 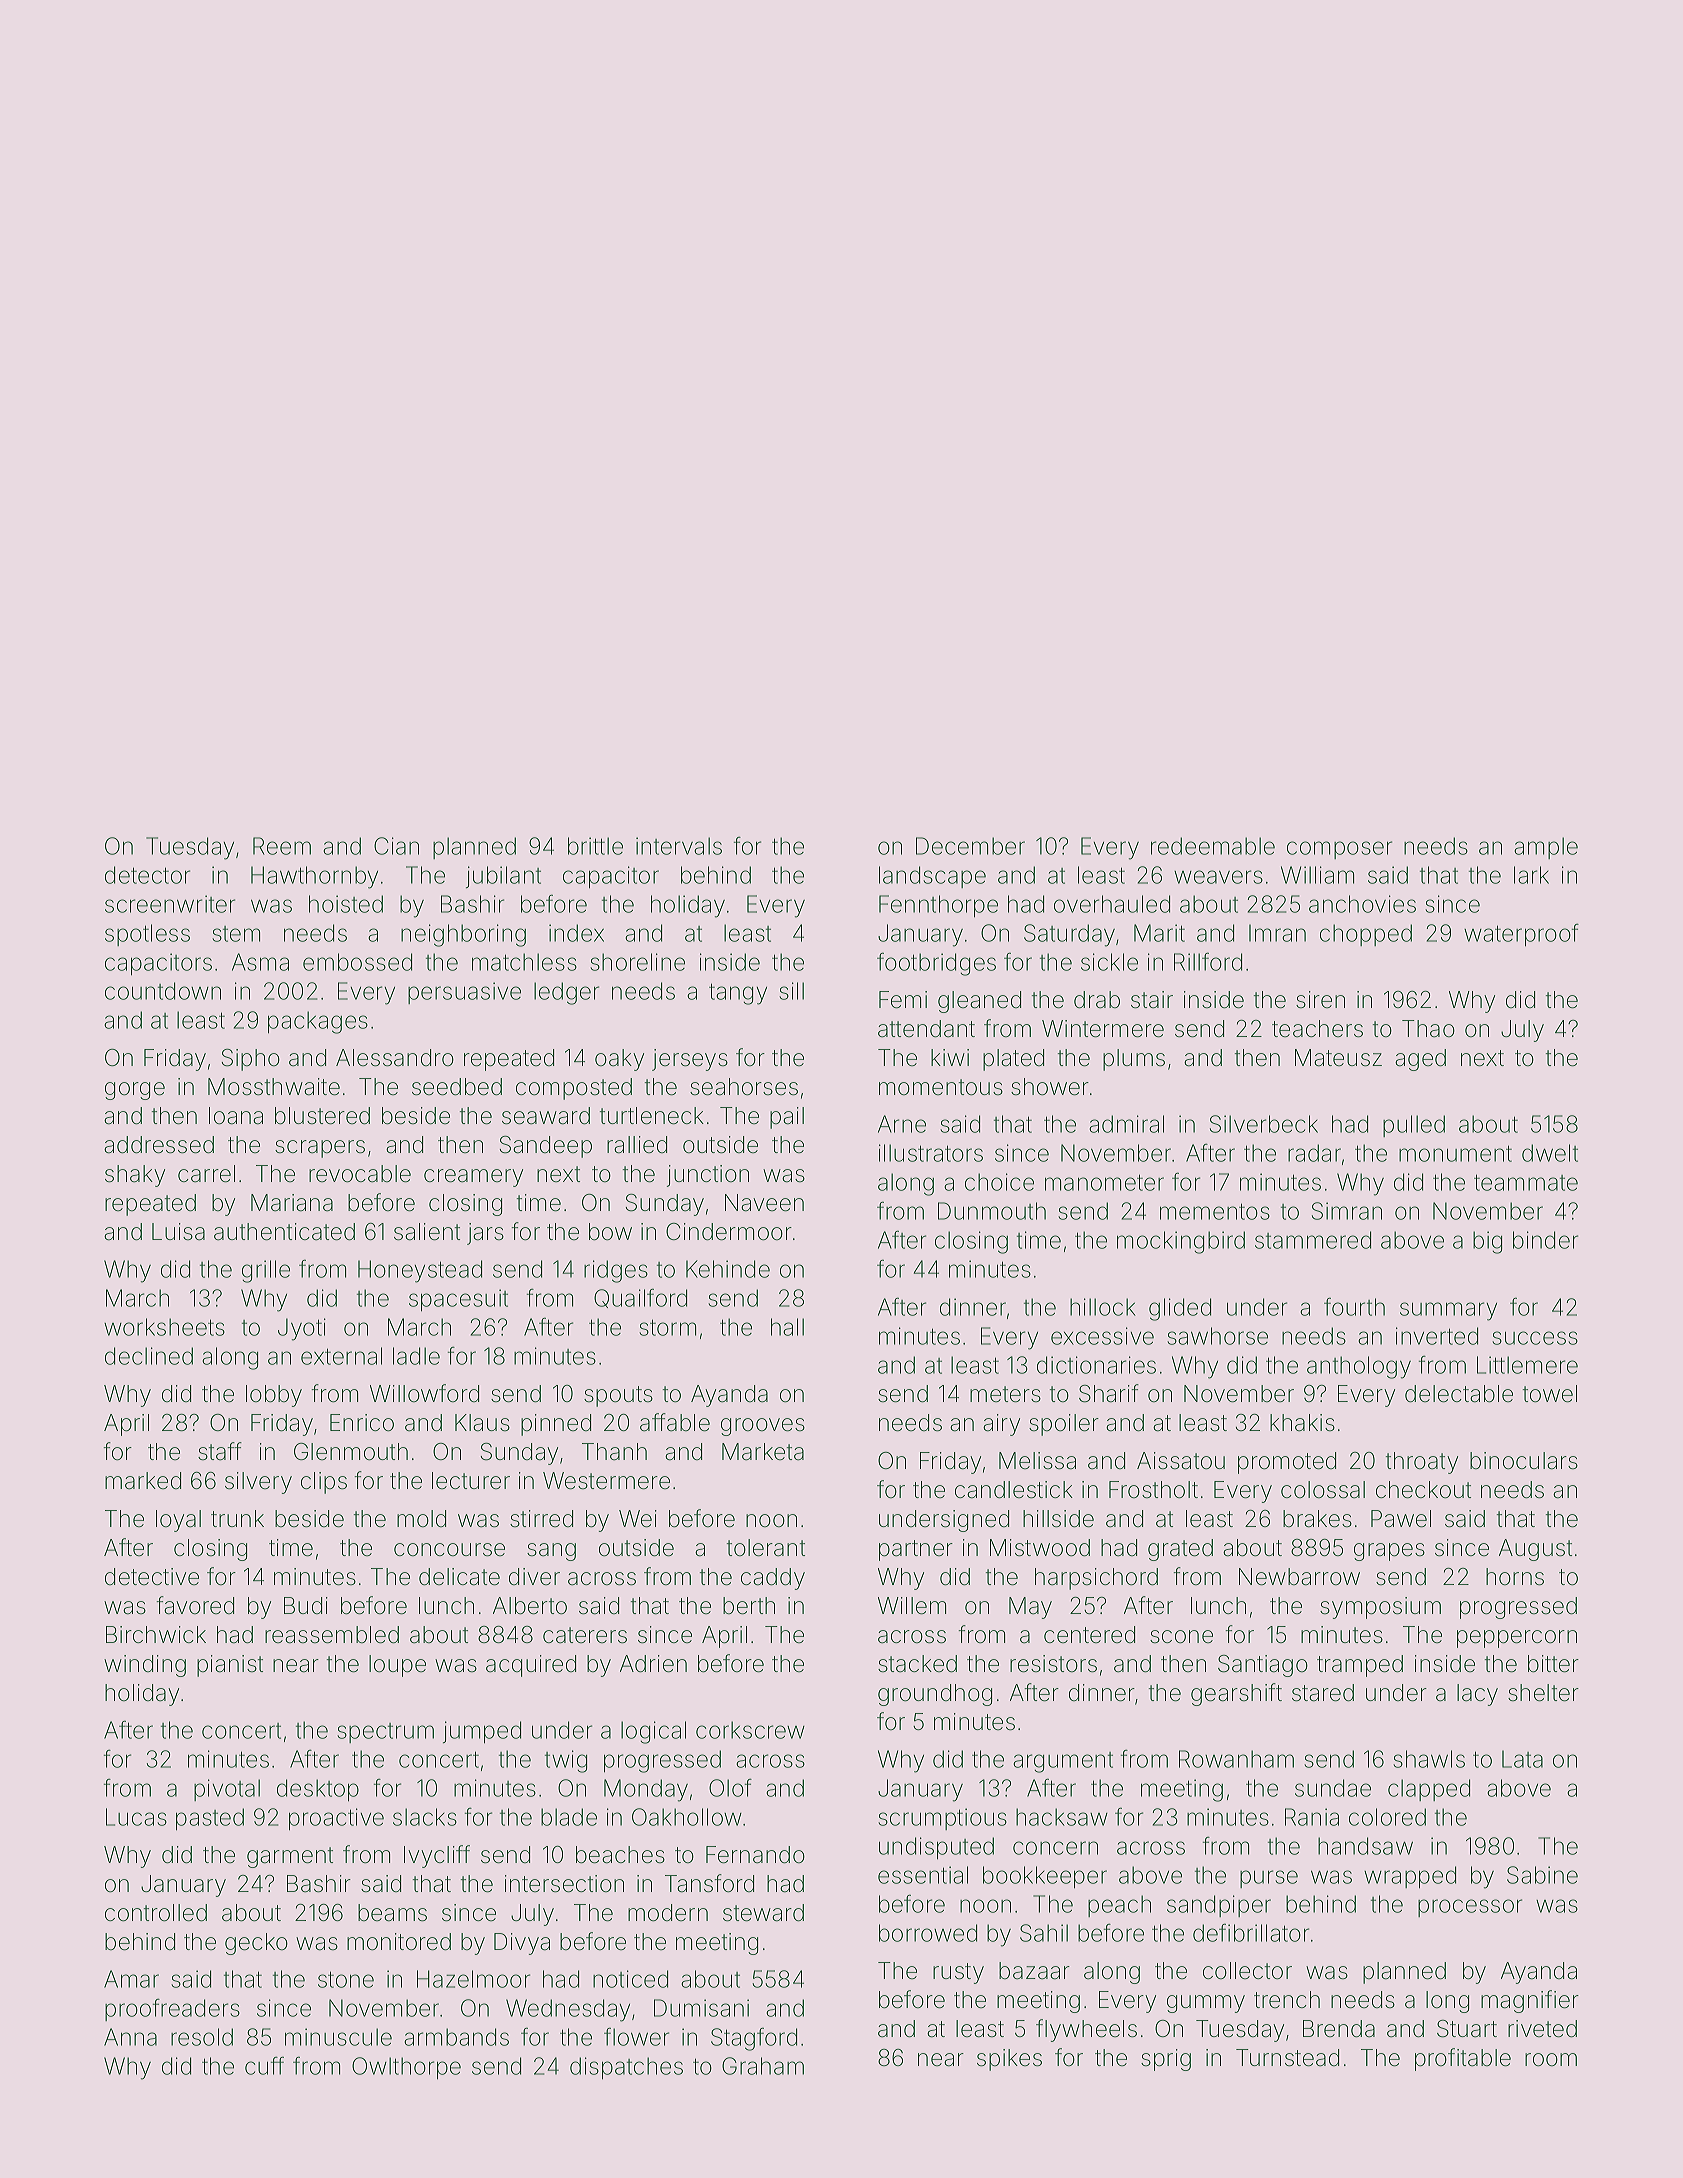 What do you see at coordinates (236, 1116) in the image?
I see `Ioana` at bounding box center [236, 1116].
